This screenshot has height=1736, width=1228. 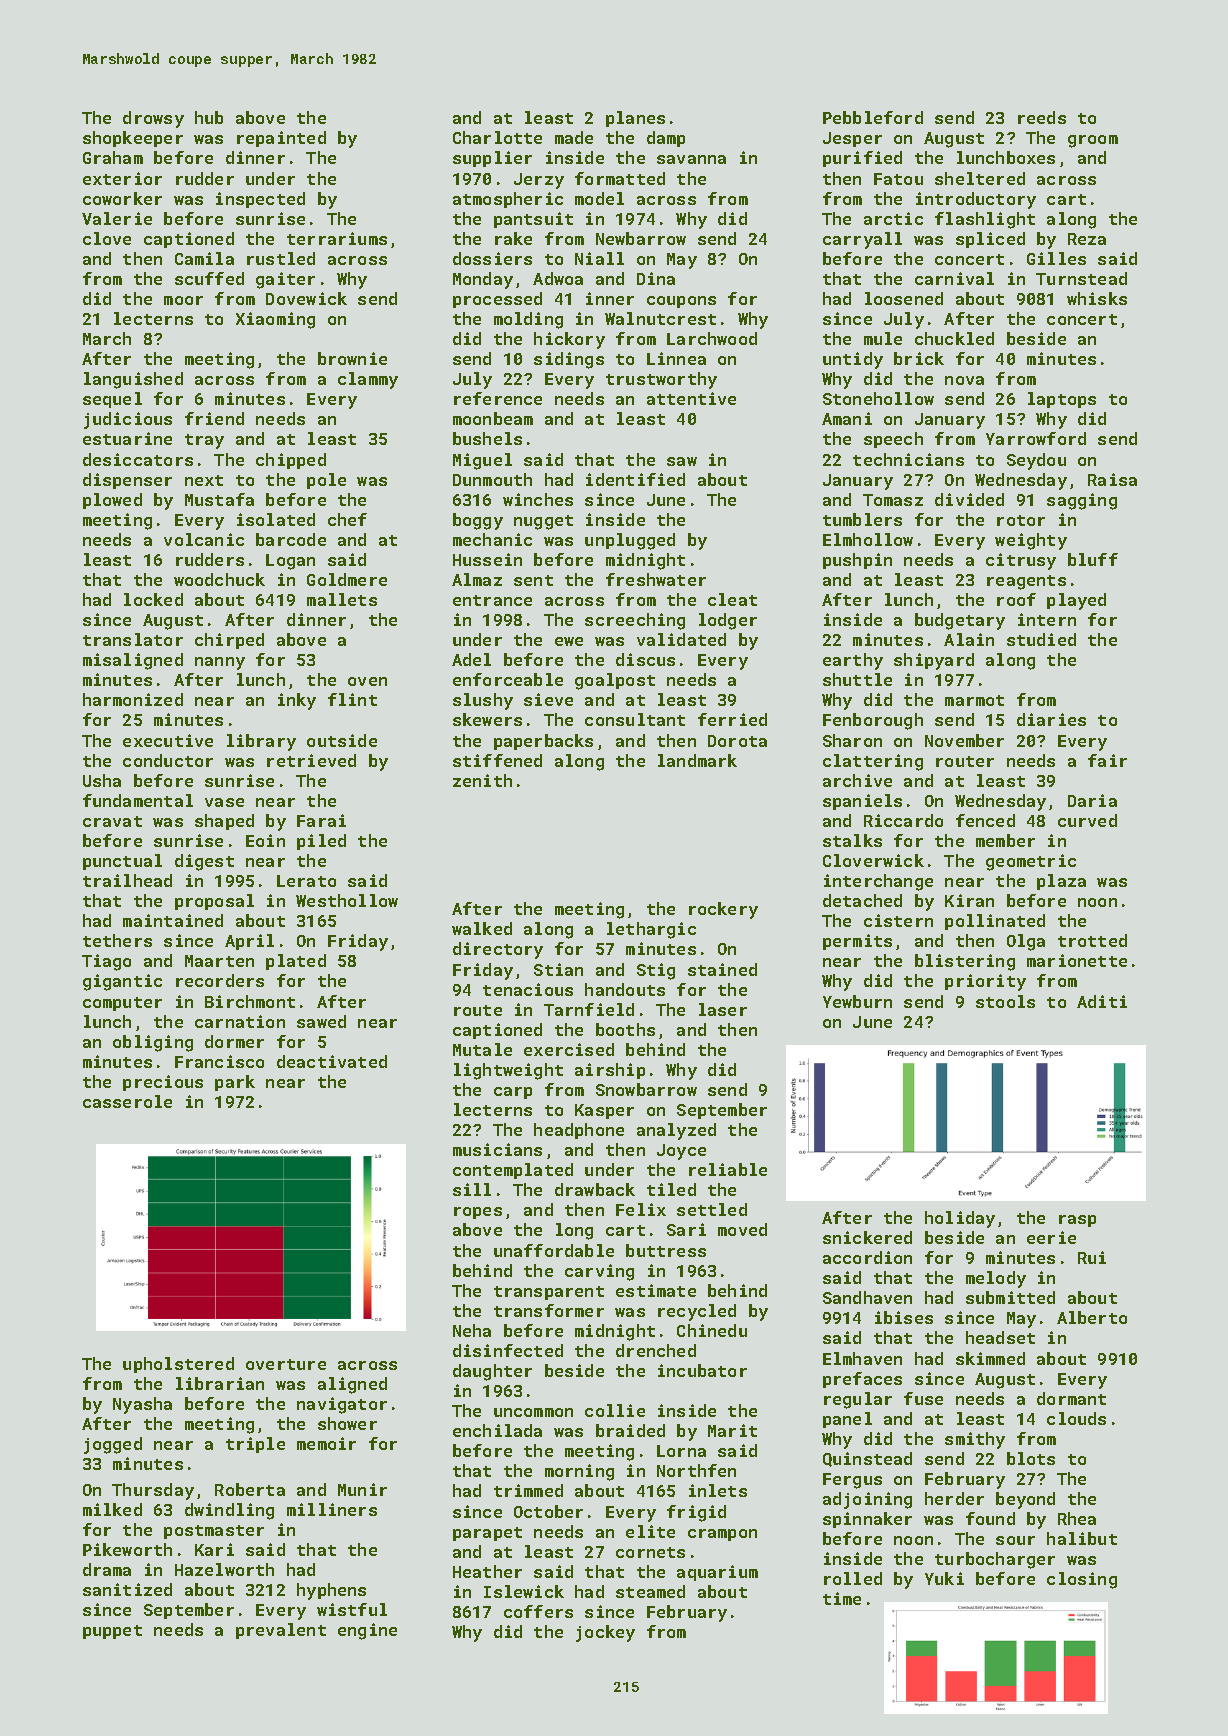 I want to click on dwindling, so click(x=229, y=1511).
